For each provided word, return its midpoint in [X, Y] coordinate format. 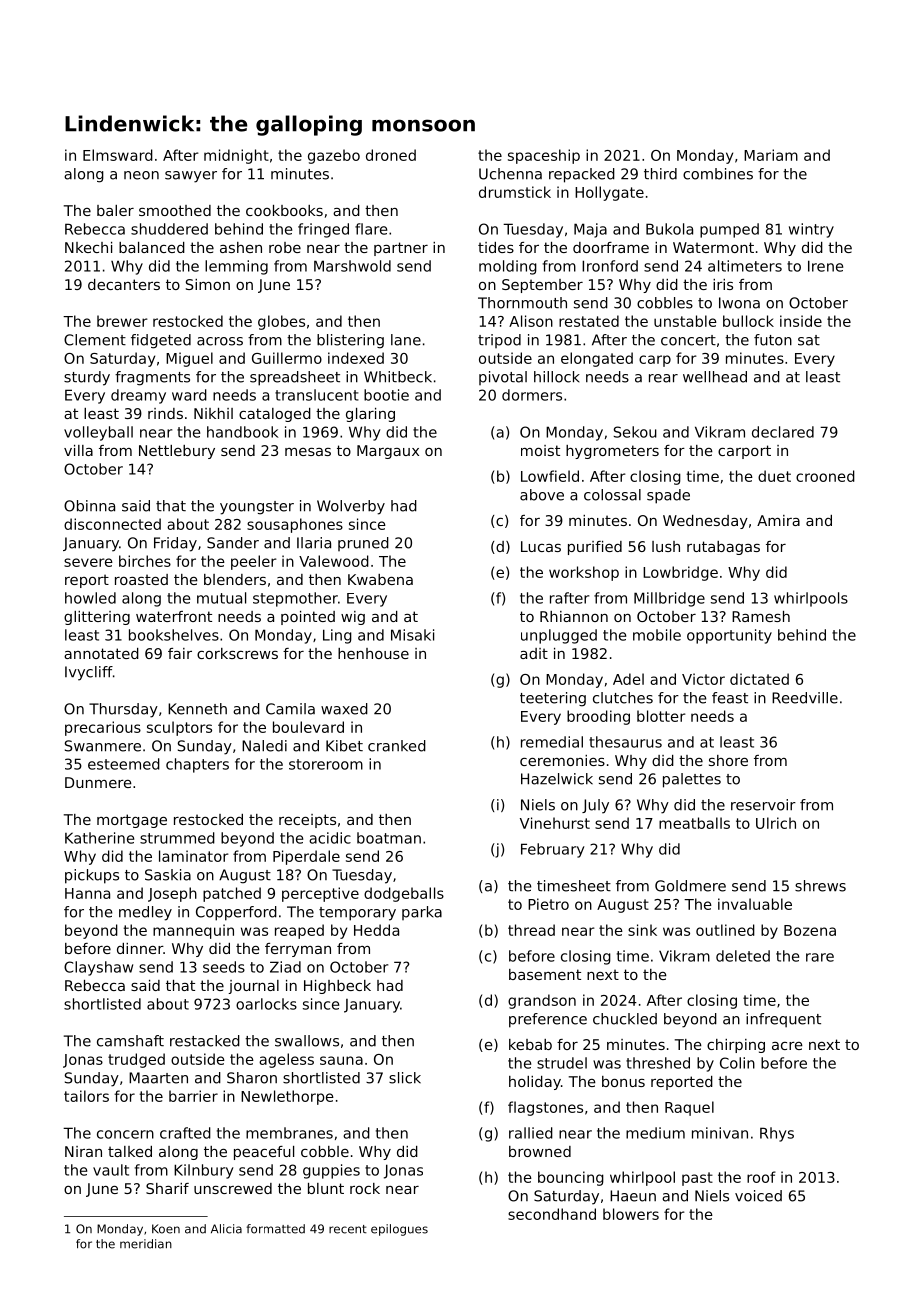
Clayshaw [98, 968]
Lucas [541, 546]
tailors [86, 1096]
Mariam [771, 155]
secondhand [552, 1214]
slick [405, 1078]
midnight [236, 156]
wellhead [715, 377]
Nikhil [213, 413]
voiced [758, 1196]
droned [391, 155]
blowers [631, 1214]
